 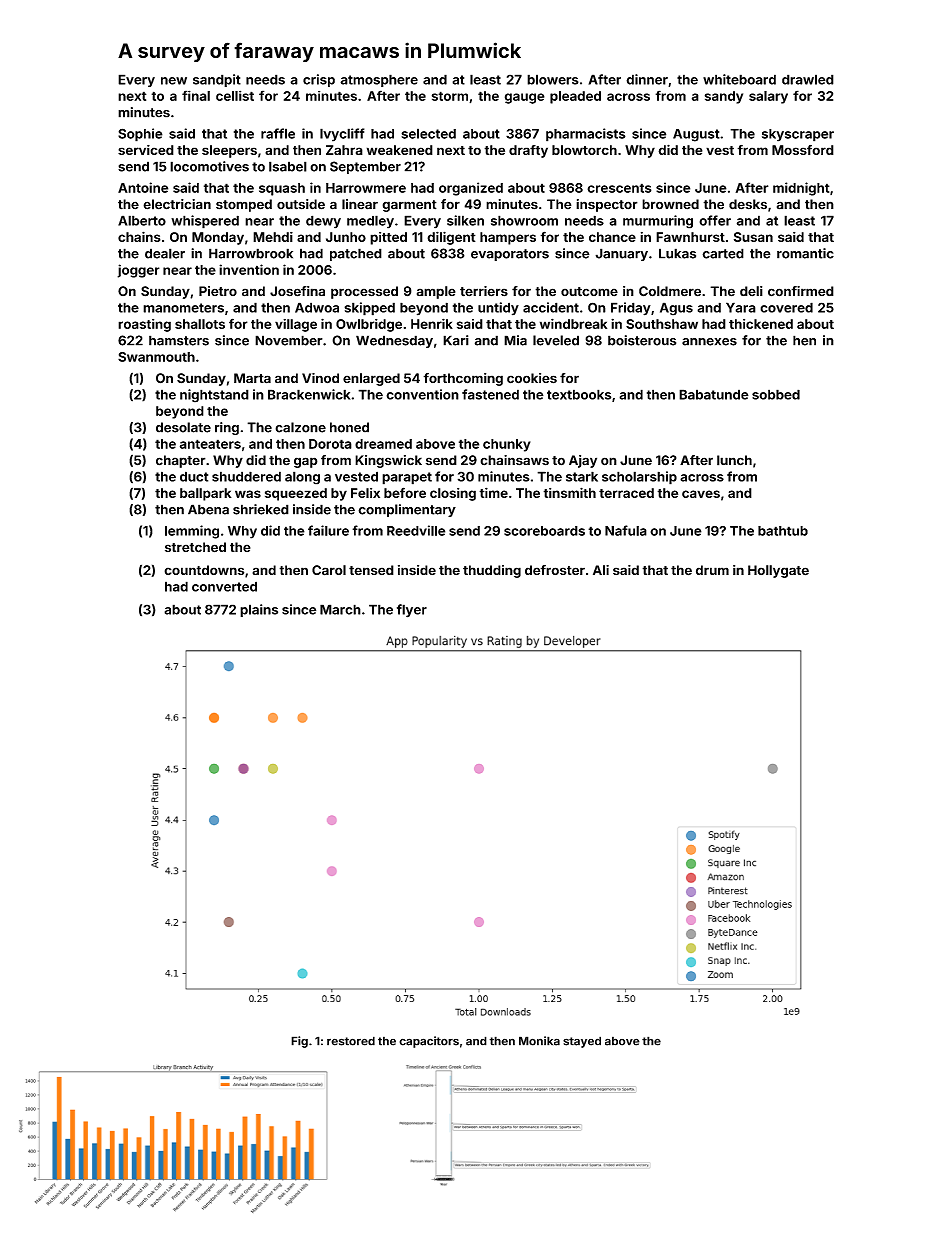 I want to click on capacitors, so click(x=429, y=1042).
